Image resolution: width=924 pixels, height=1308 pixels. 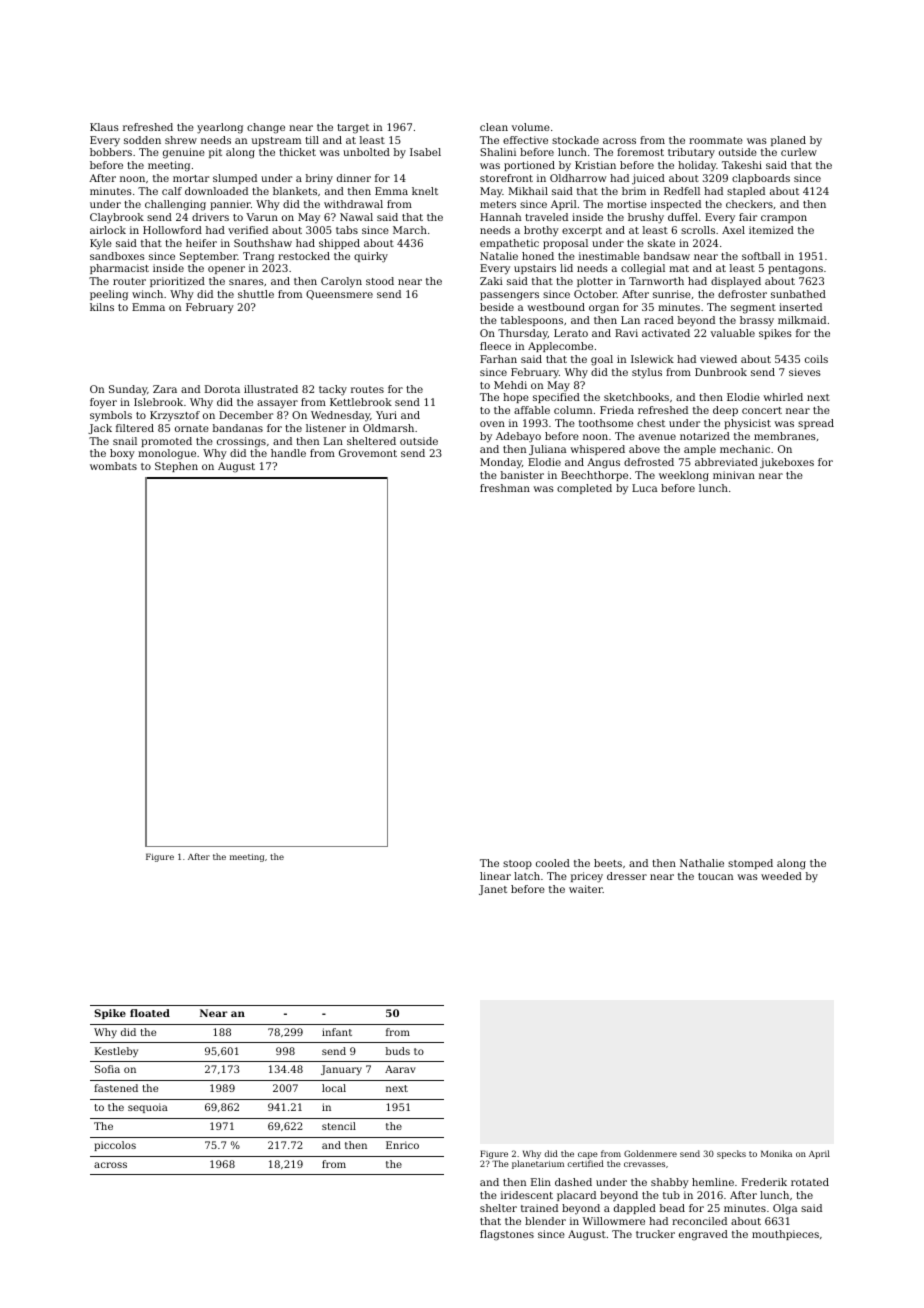 I want to click on defrosted, so click(x=649, y=462).
